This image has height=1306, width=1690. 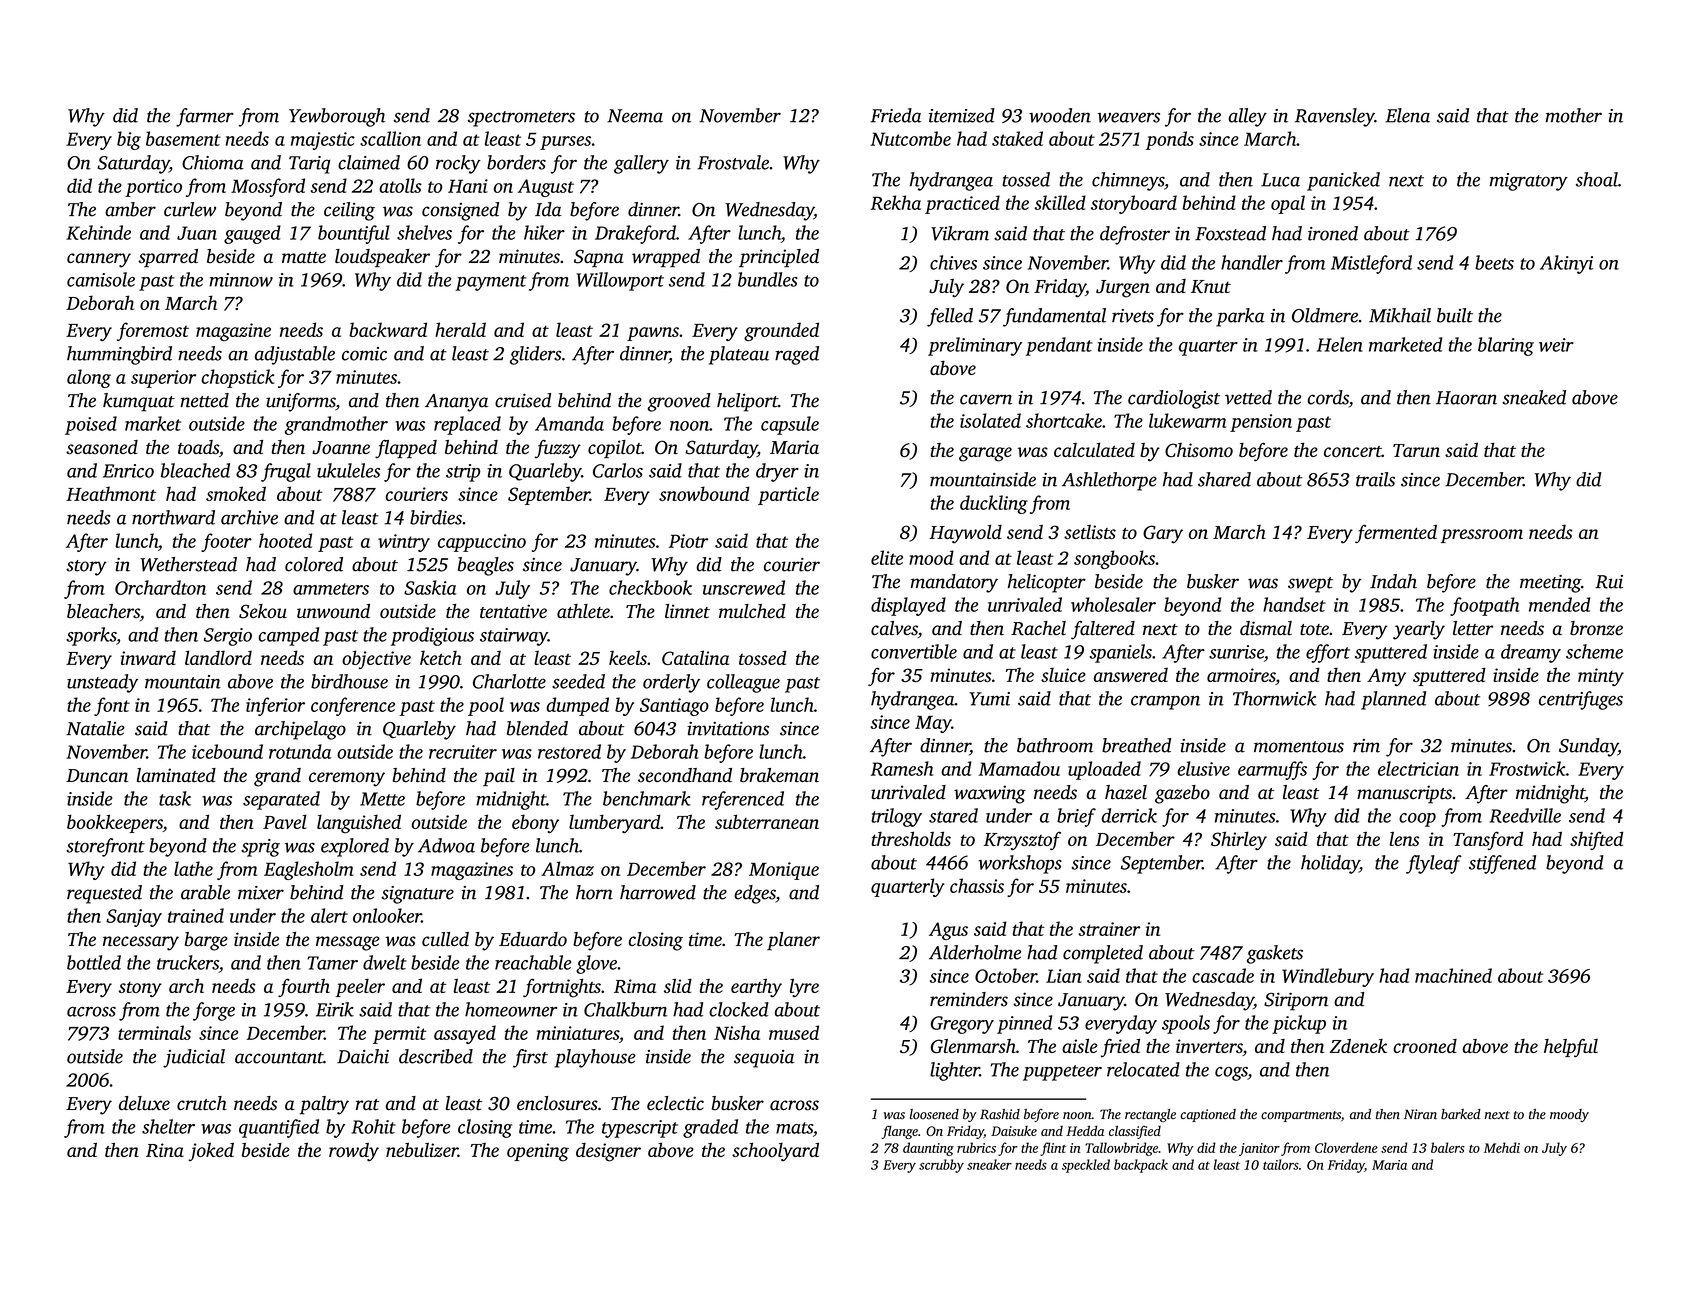 What do you see at coordinates (1310, 585) in the image?
I see `swept` at bounding box center [1310, 585].
